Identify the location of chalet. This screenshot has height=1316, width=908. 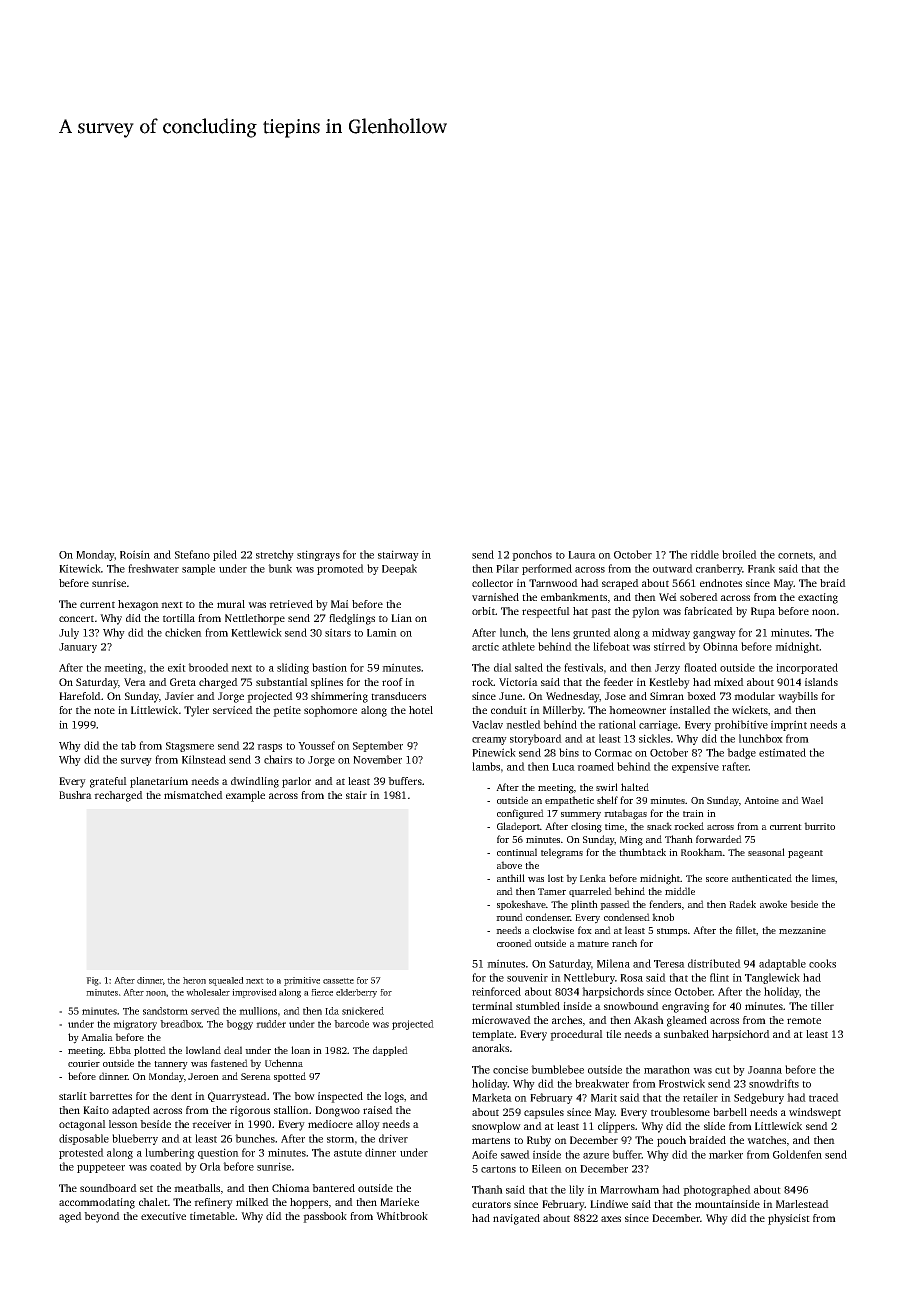
(153, 1202).
